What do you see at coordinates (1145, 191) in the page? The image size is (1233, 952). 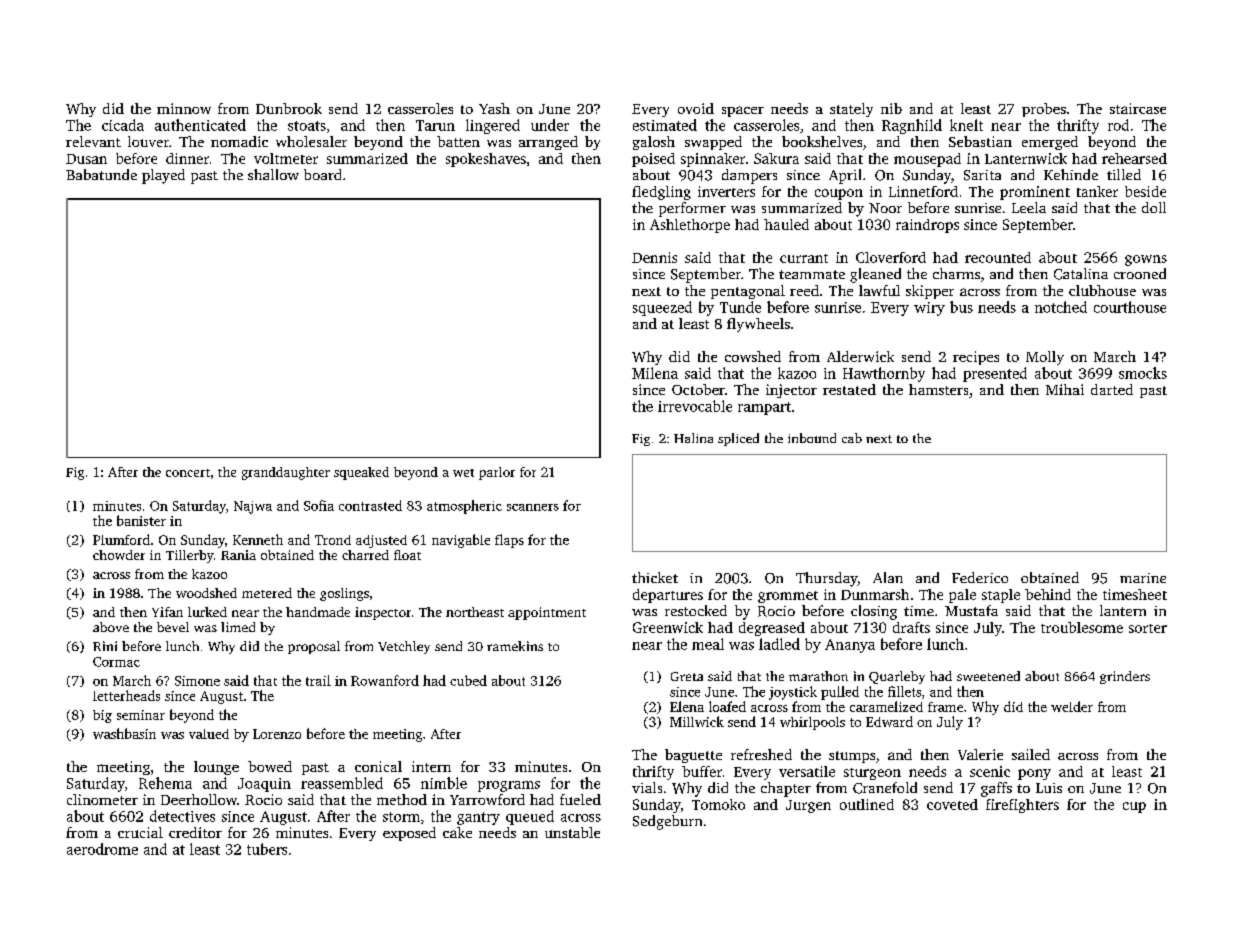 I see `beside` at bounding box center [1145, 191].
